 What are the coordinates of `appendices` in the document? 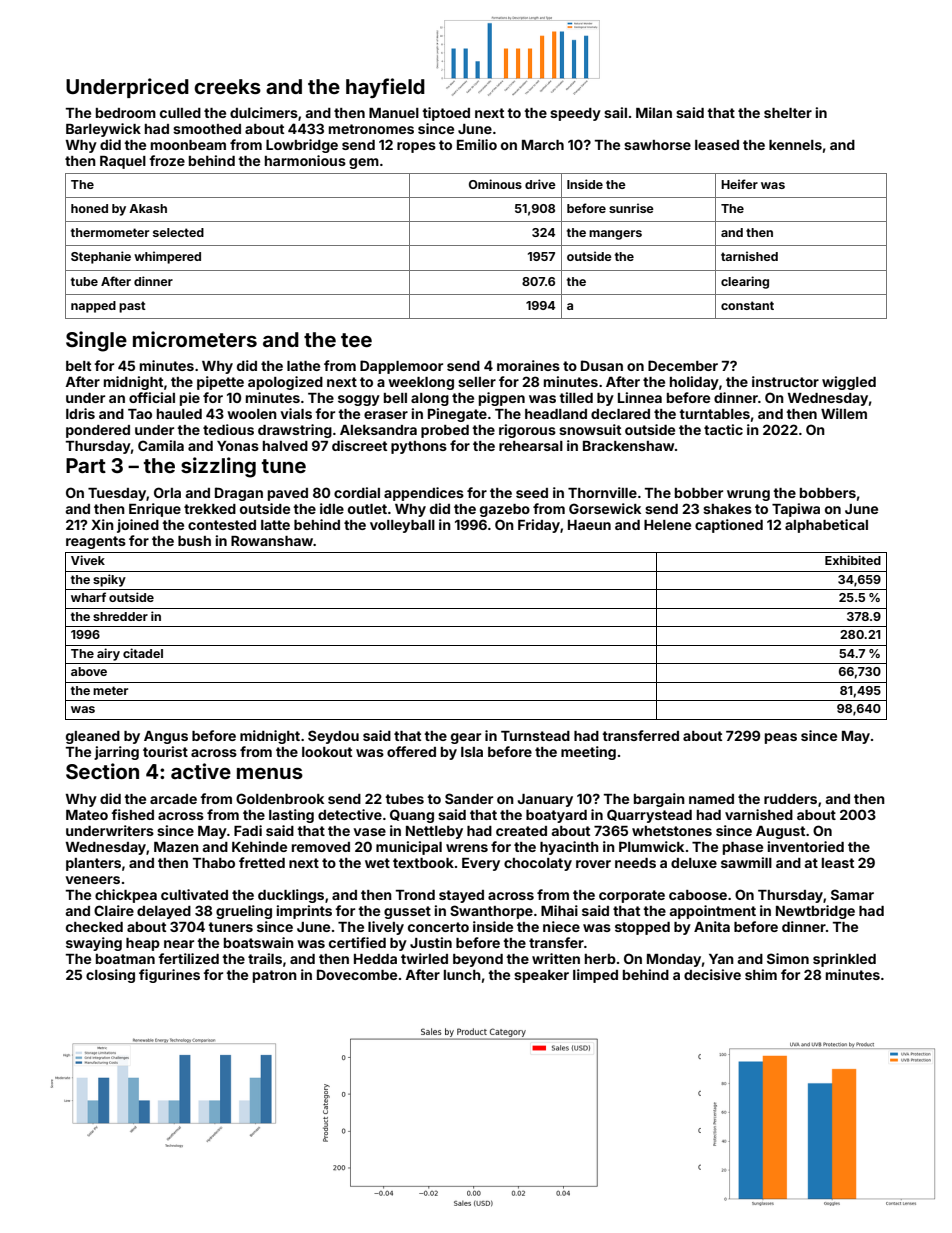 It's located at (424, 494).
